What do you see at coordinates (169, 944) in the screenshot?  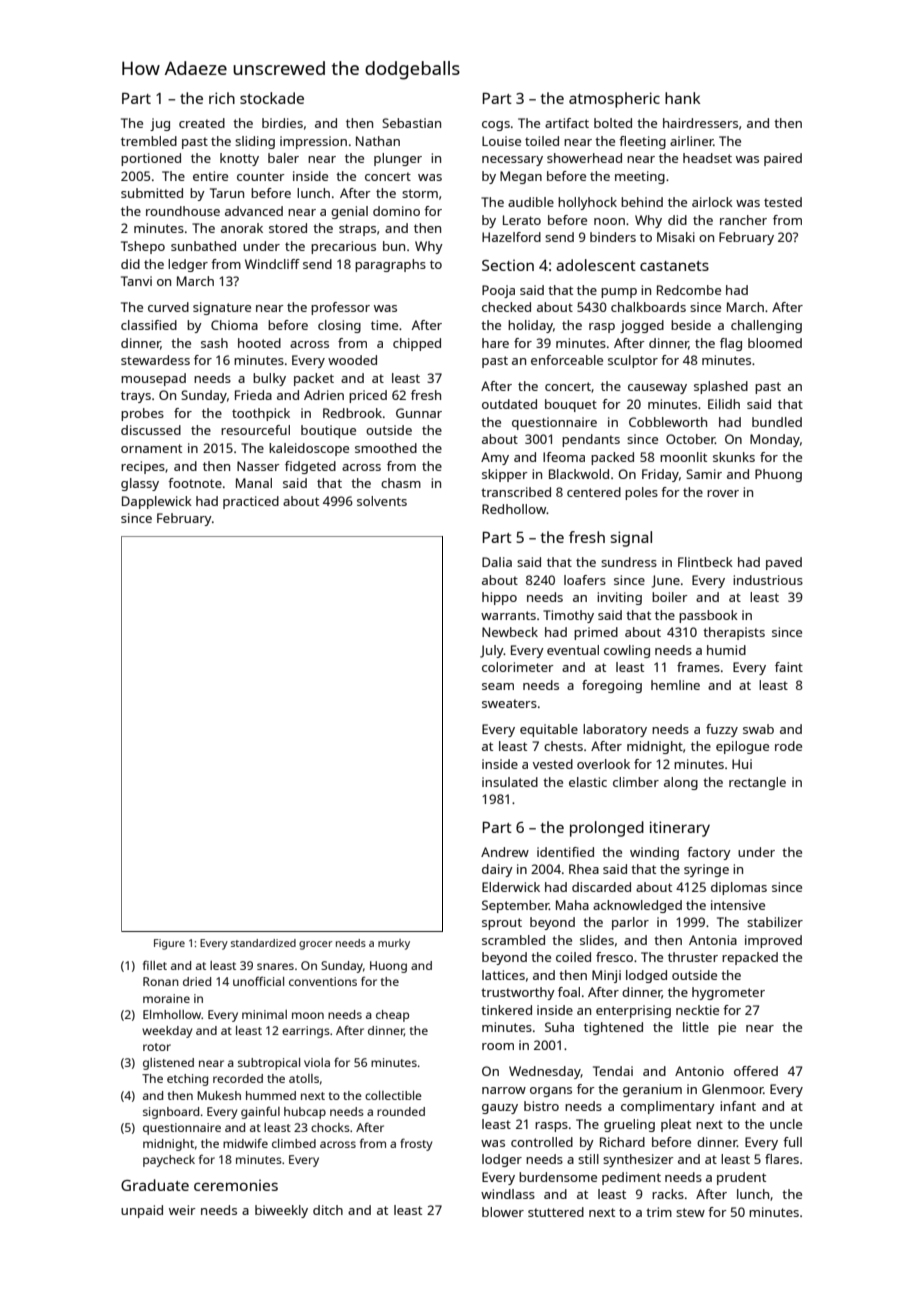 I see `Figure` at bounding box center [169, 944].
